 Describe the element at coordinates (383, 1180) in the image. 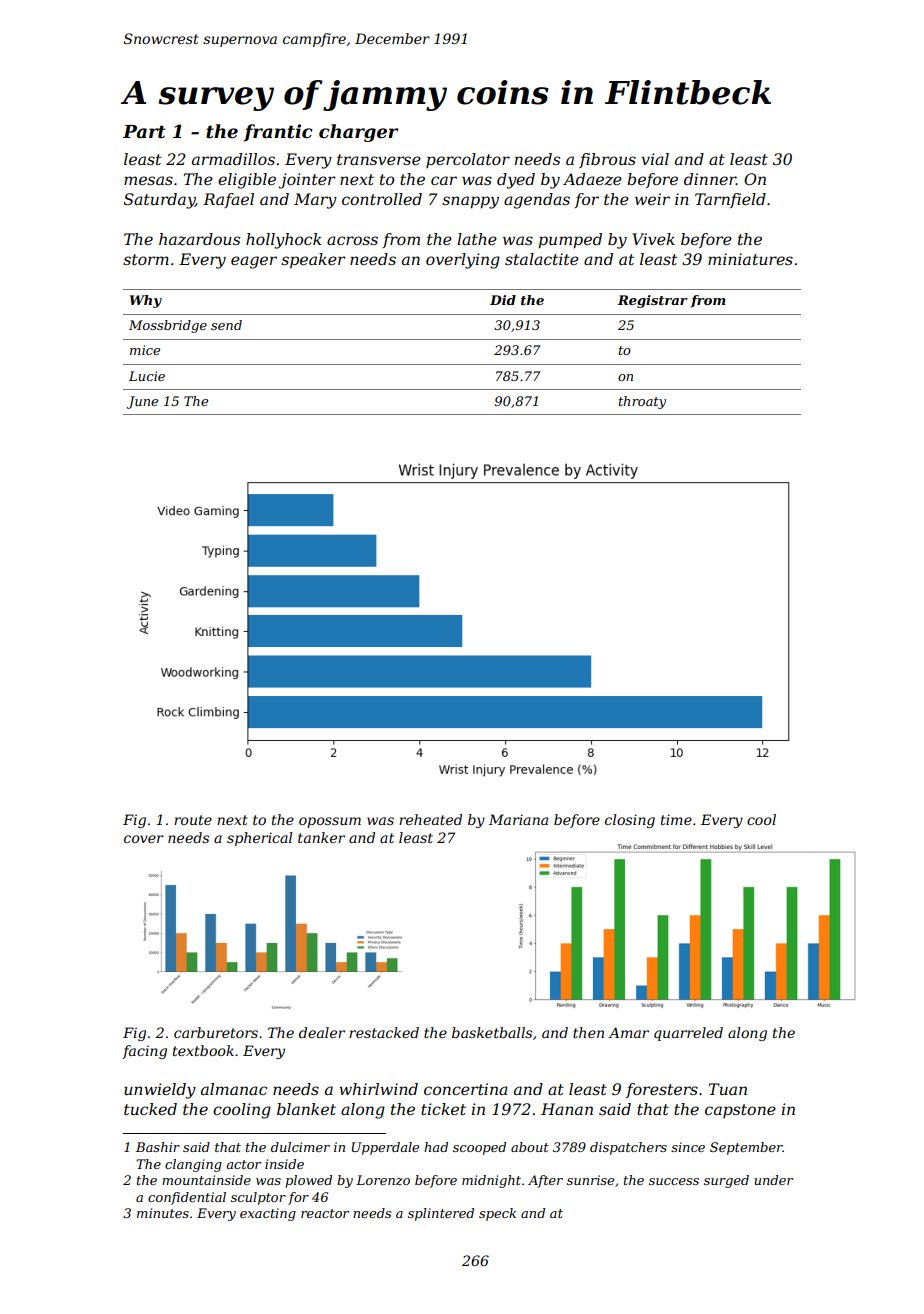

I see `Lorenzo` at that location.
